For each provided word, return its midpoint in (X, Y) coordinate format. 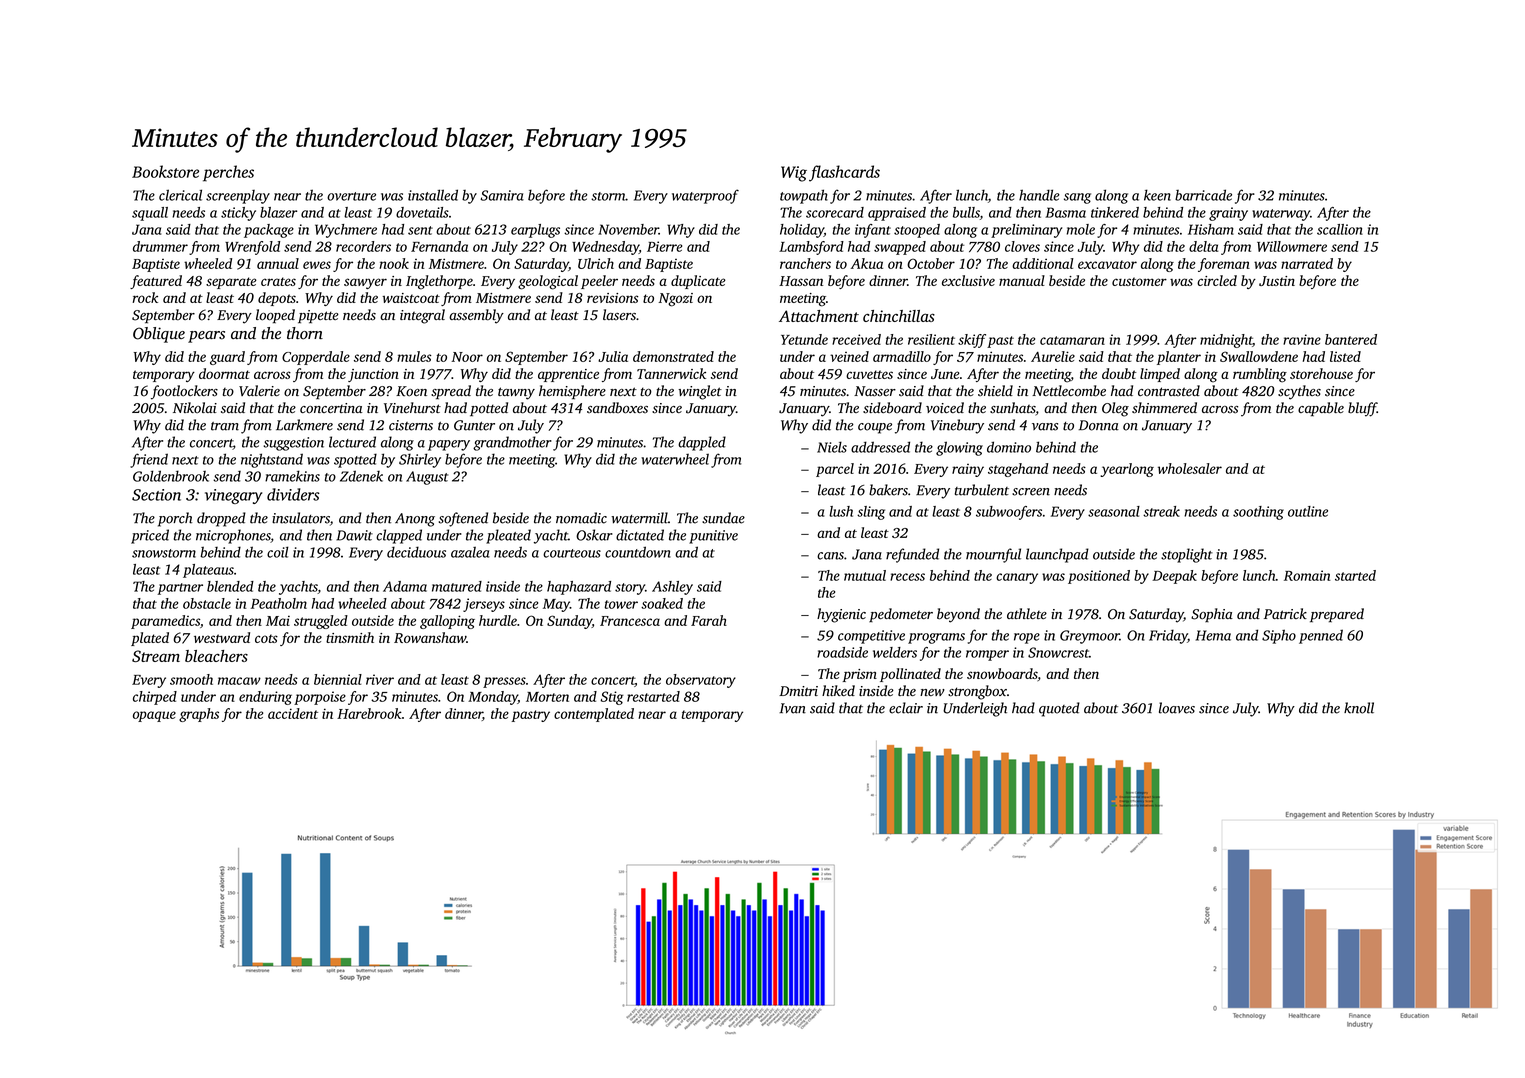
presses (504, 682)
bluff (1362, 409)
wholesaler (1190, 468)
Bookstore (165, 171)
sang (1077, 198)
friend (149, 460)
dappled (702, 443)
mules (414, 356)
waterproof (705, 196)
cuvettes (869, 374)
